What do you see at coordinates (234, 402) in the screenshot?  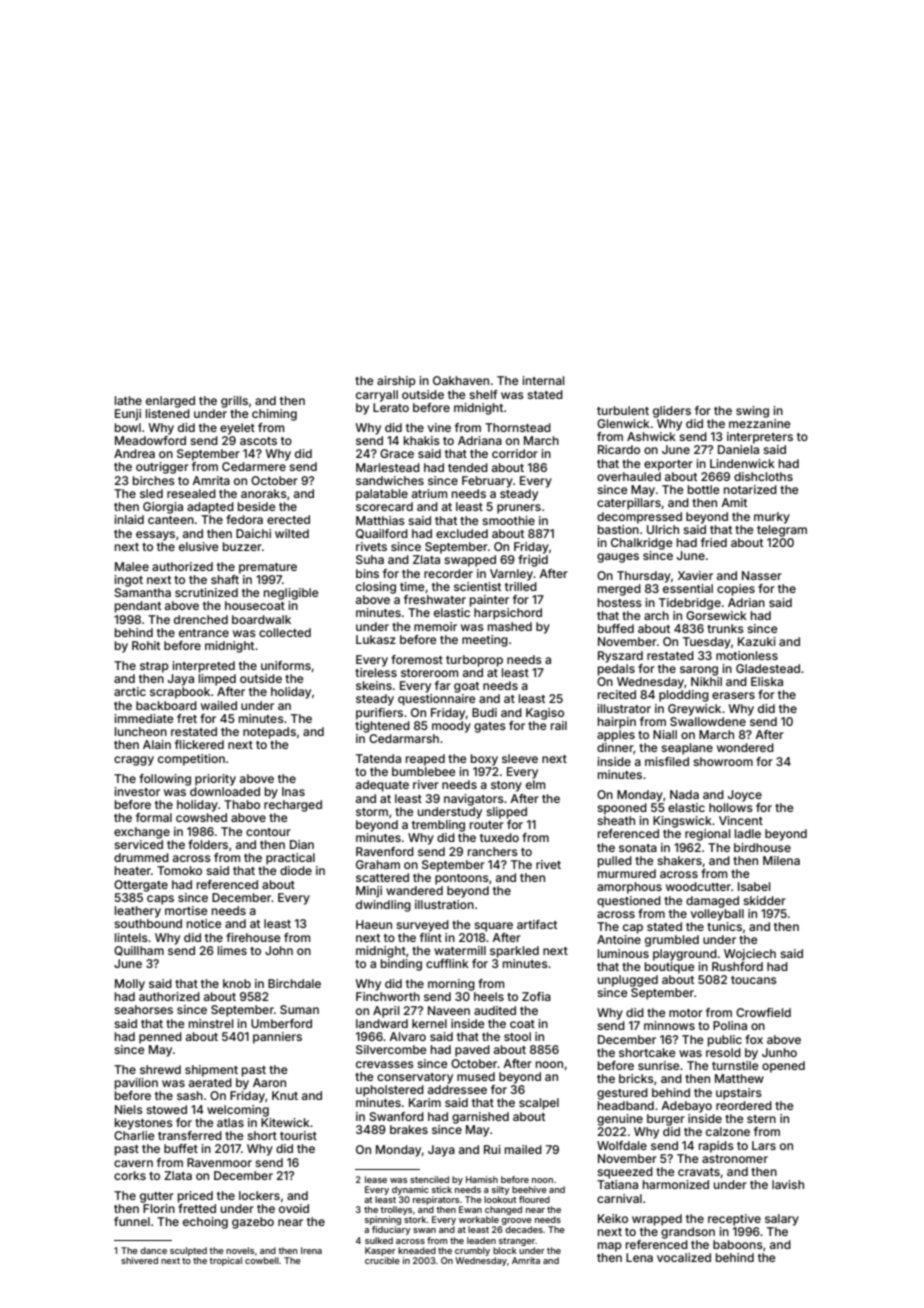 I see `grills` at bounding box center [234, 402].
